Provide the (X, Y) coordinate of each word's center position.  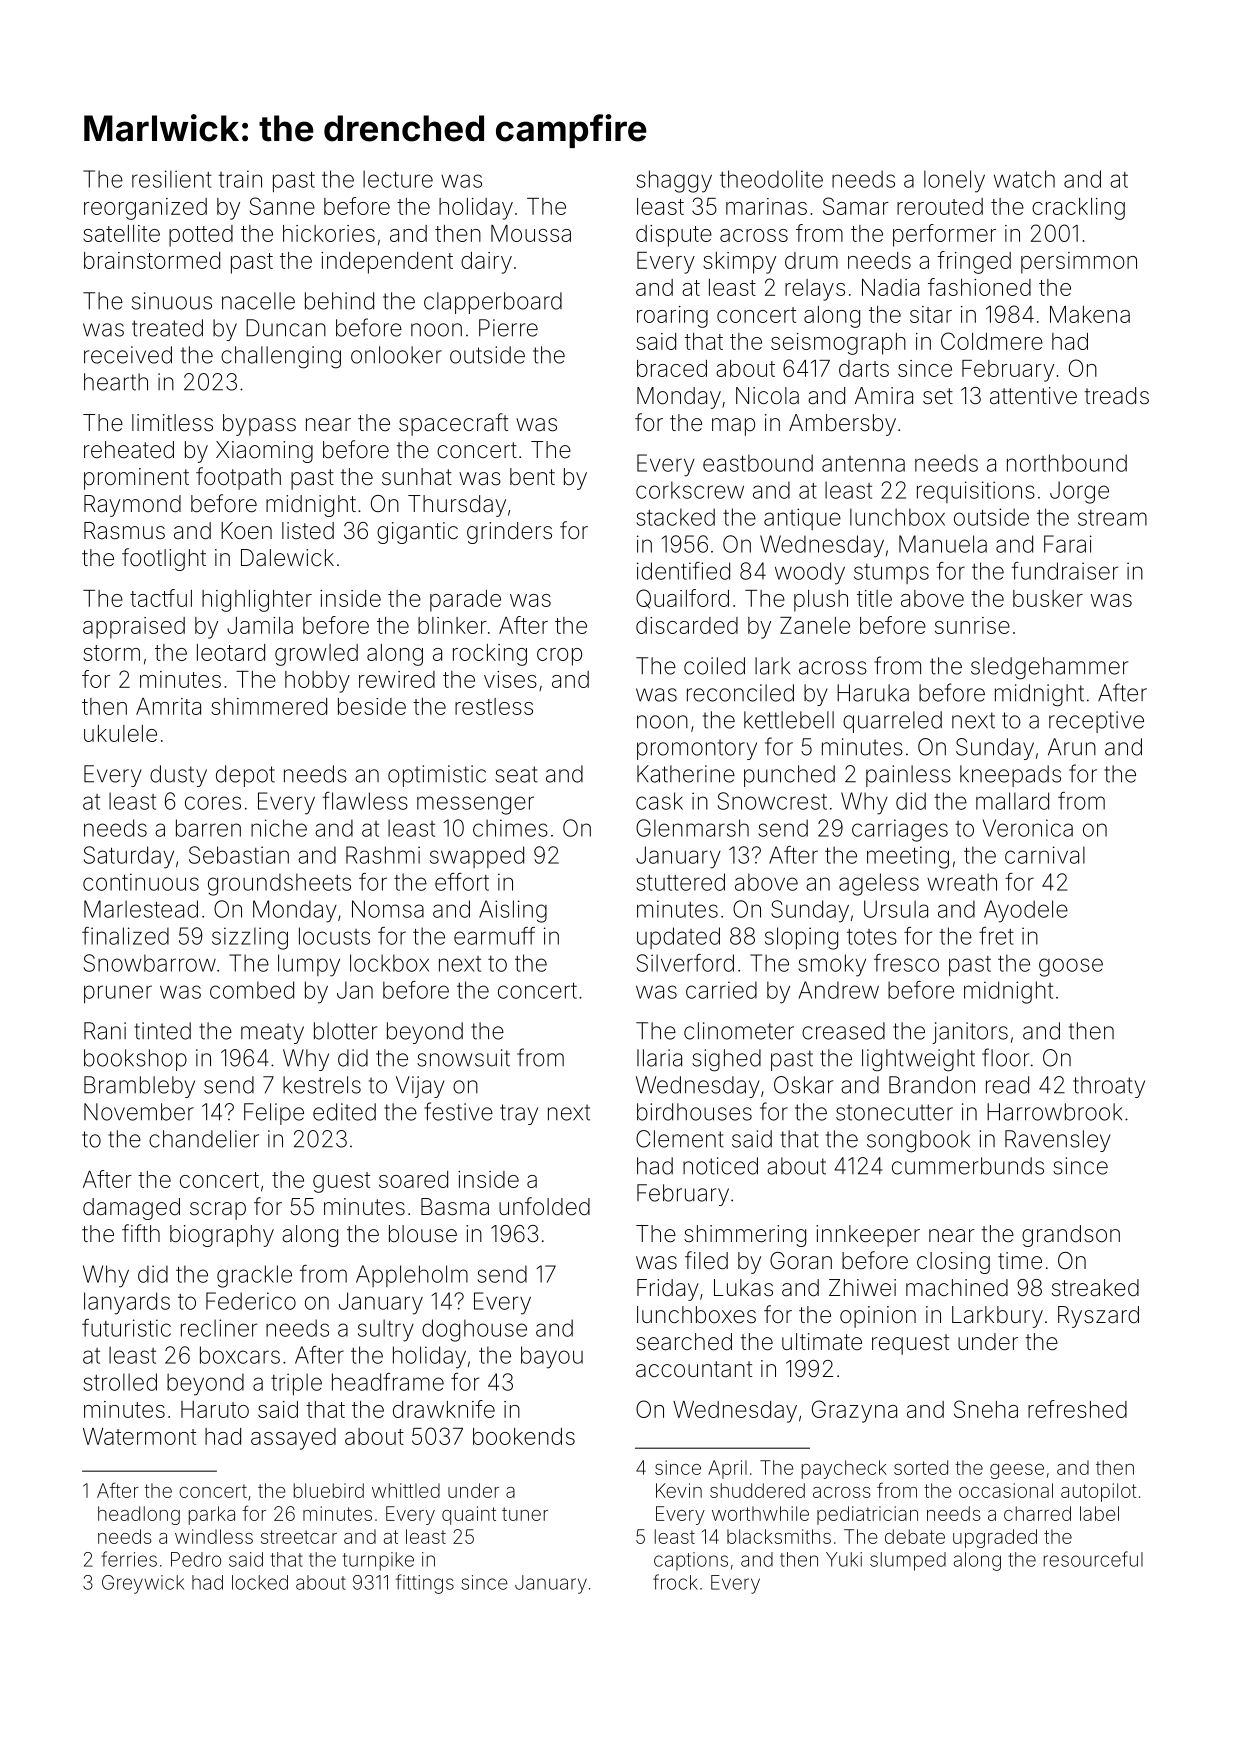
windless (214, 1536)
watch (1024, 179)
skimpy (739, 263)
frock (675, 1582)
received (128, 355)
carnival (1045, 855)
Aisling (513, 911)
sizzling (250, 938)
